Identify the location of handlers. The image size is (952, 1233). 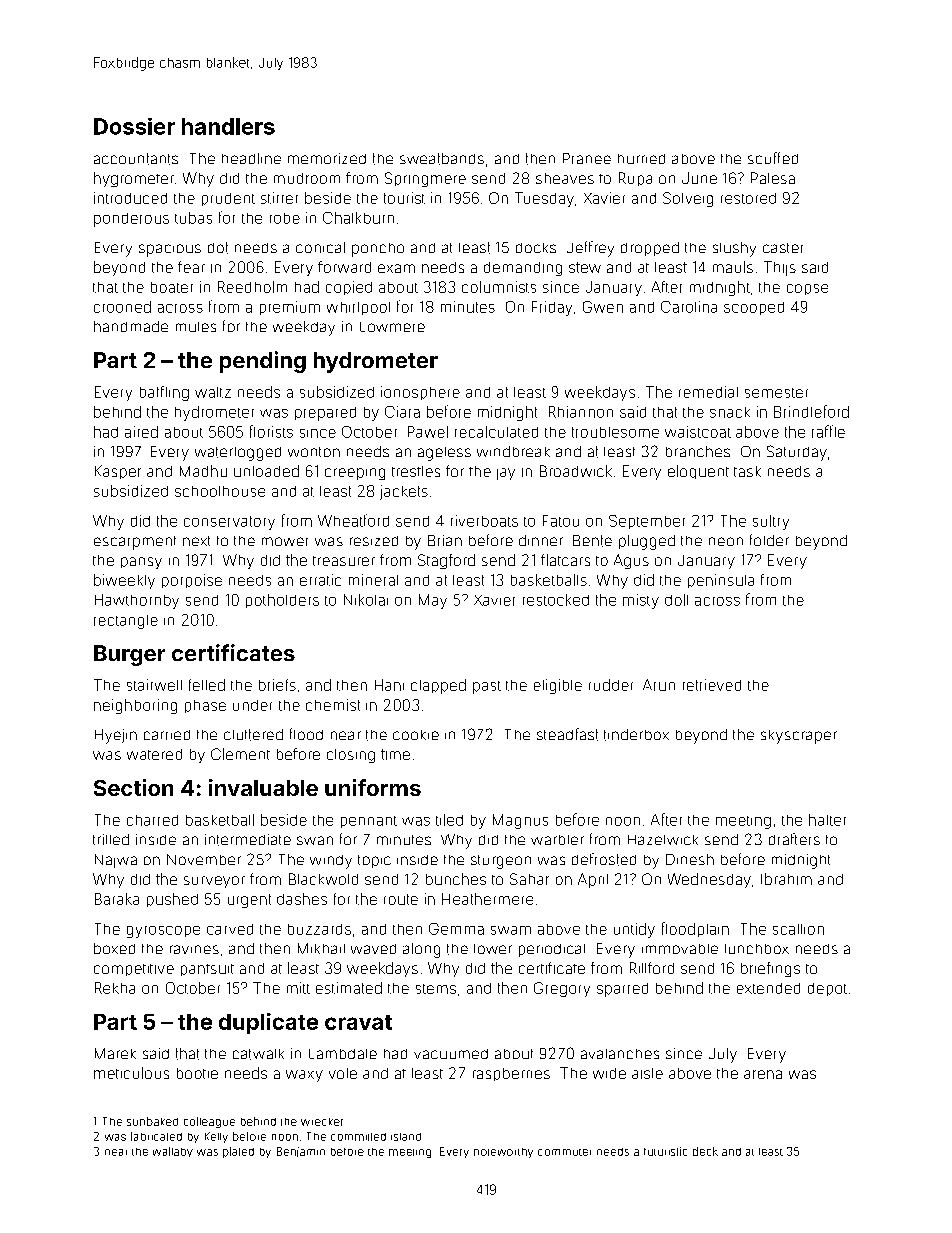
(228, 126).
